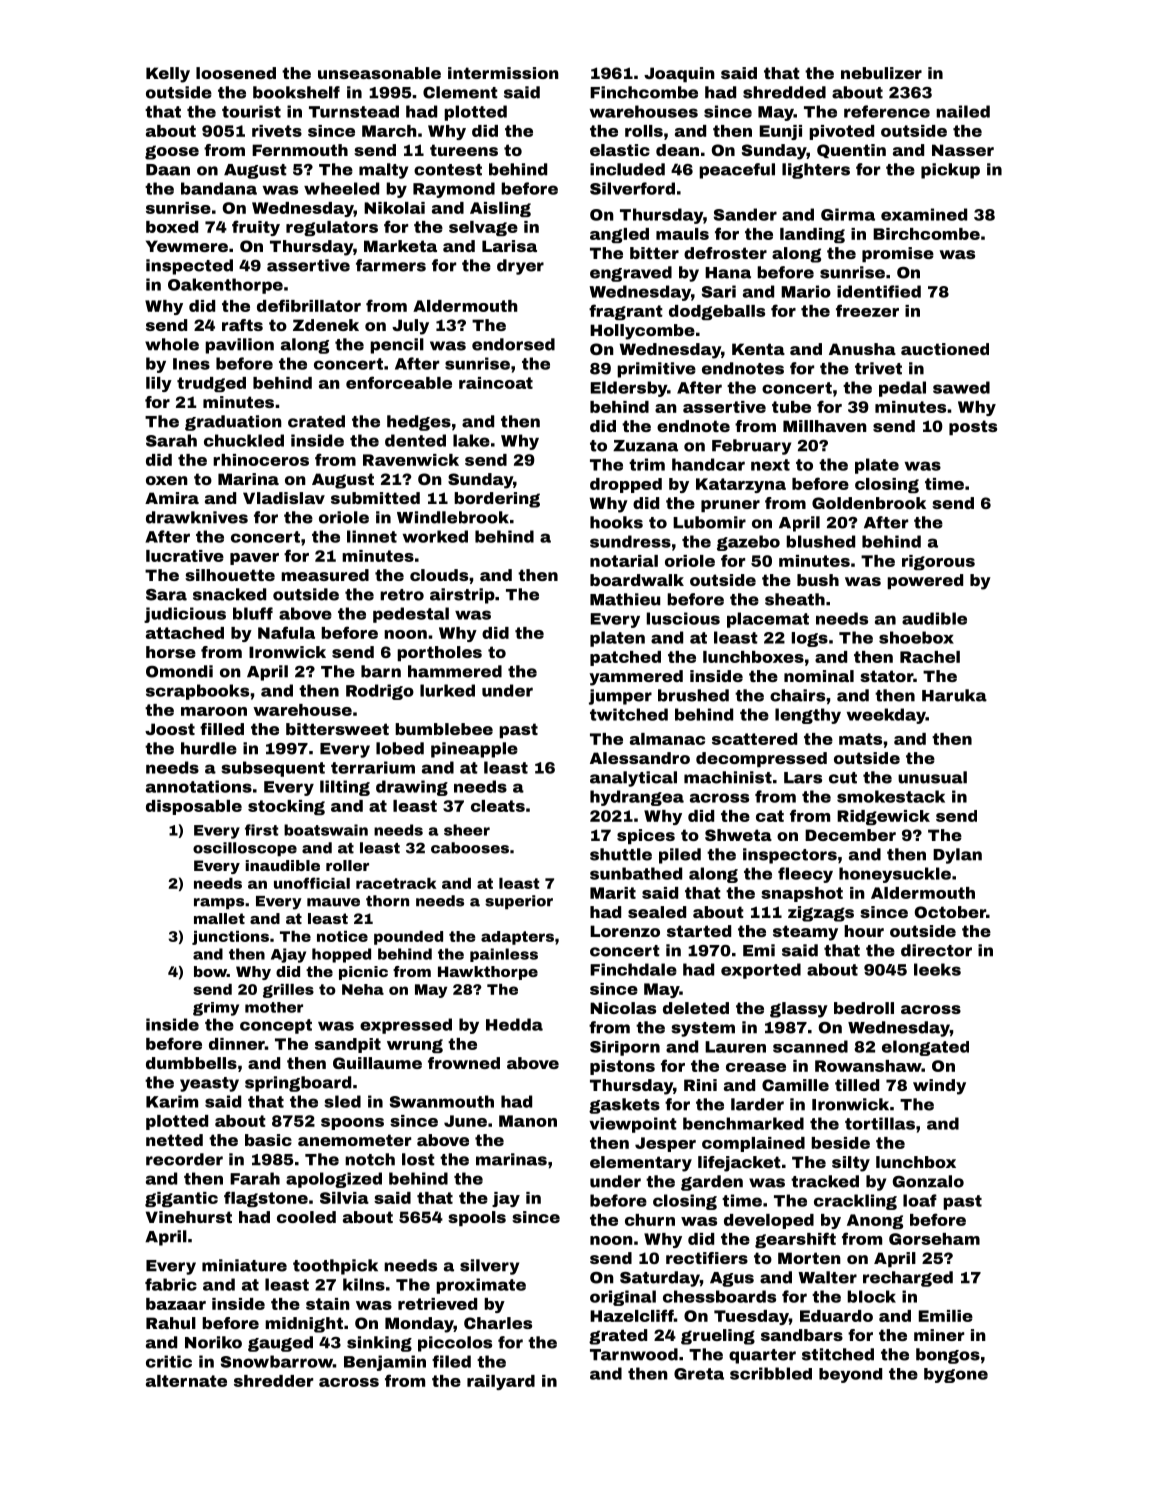  Describe the element at coordinates (194, 807) in the screenshot. I see `disposable` at that location.
